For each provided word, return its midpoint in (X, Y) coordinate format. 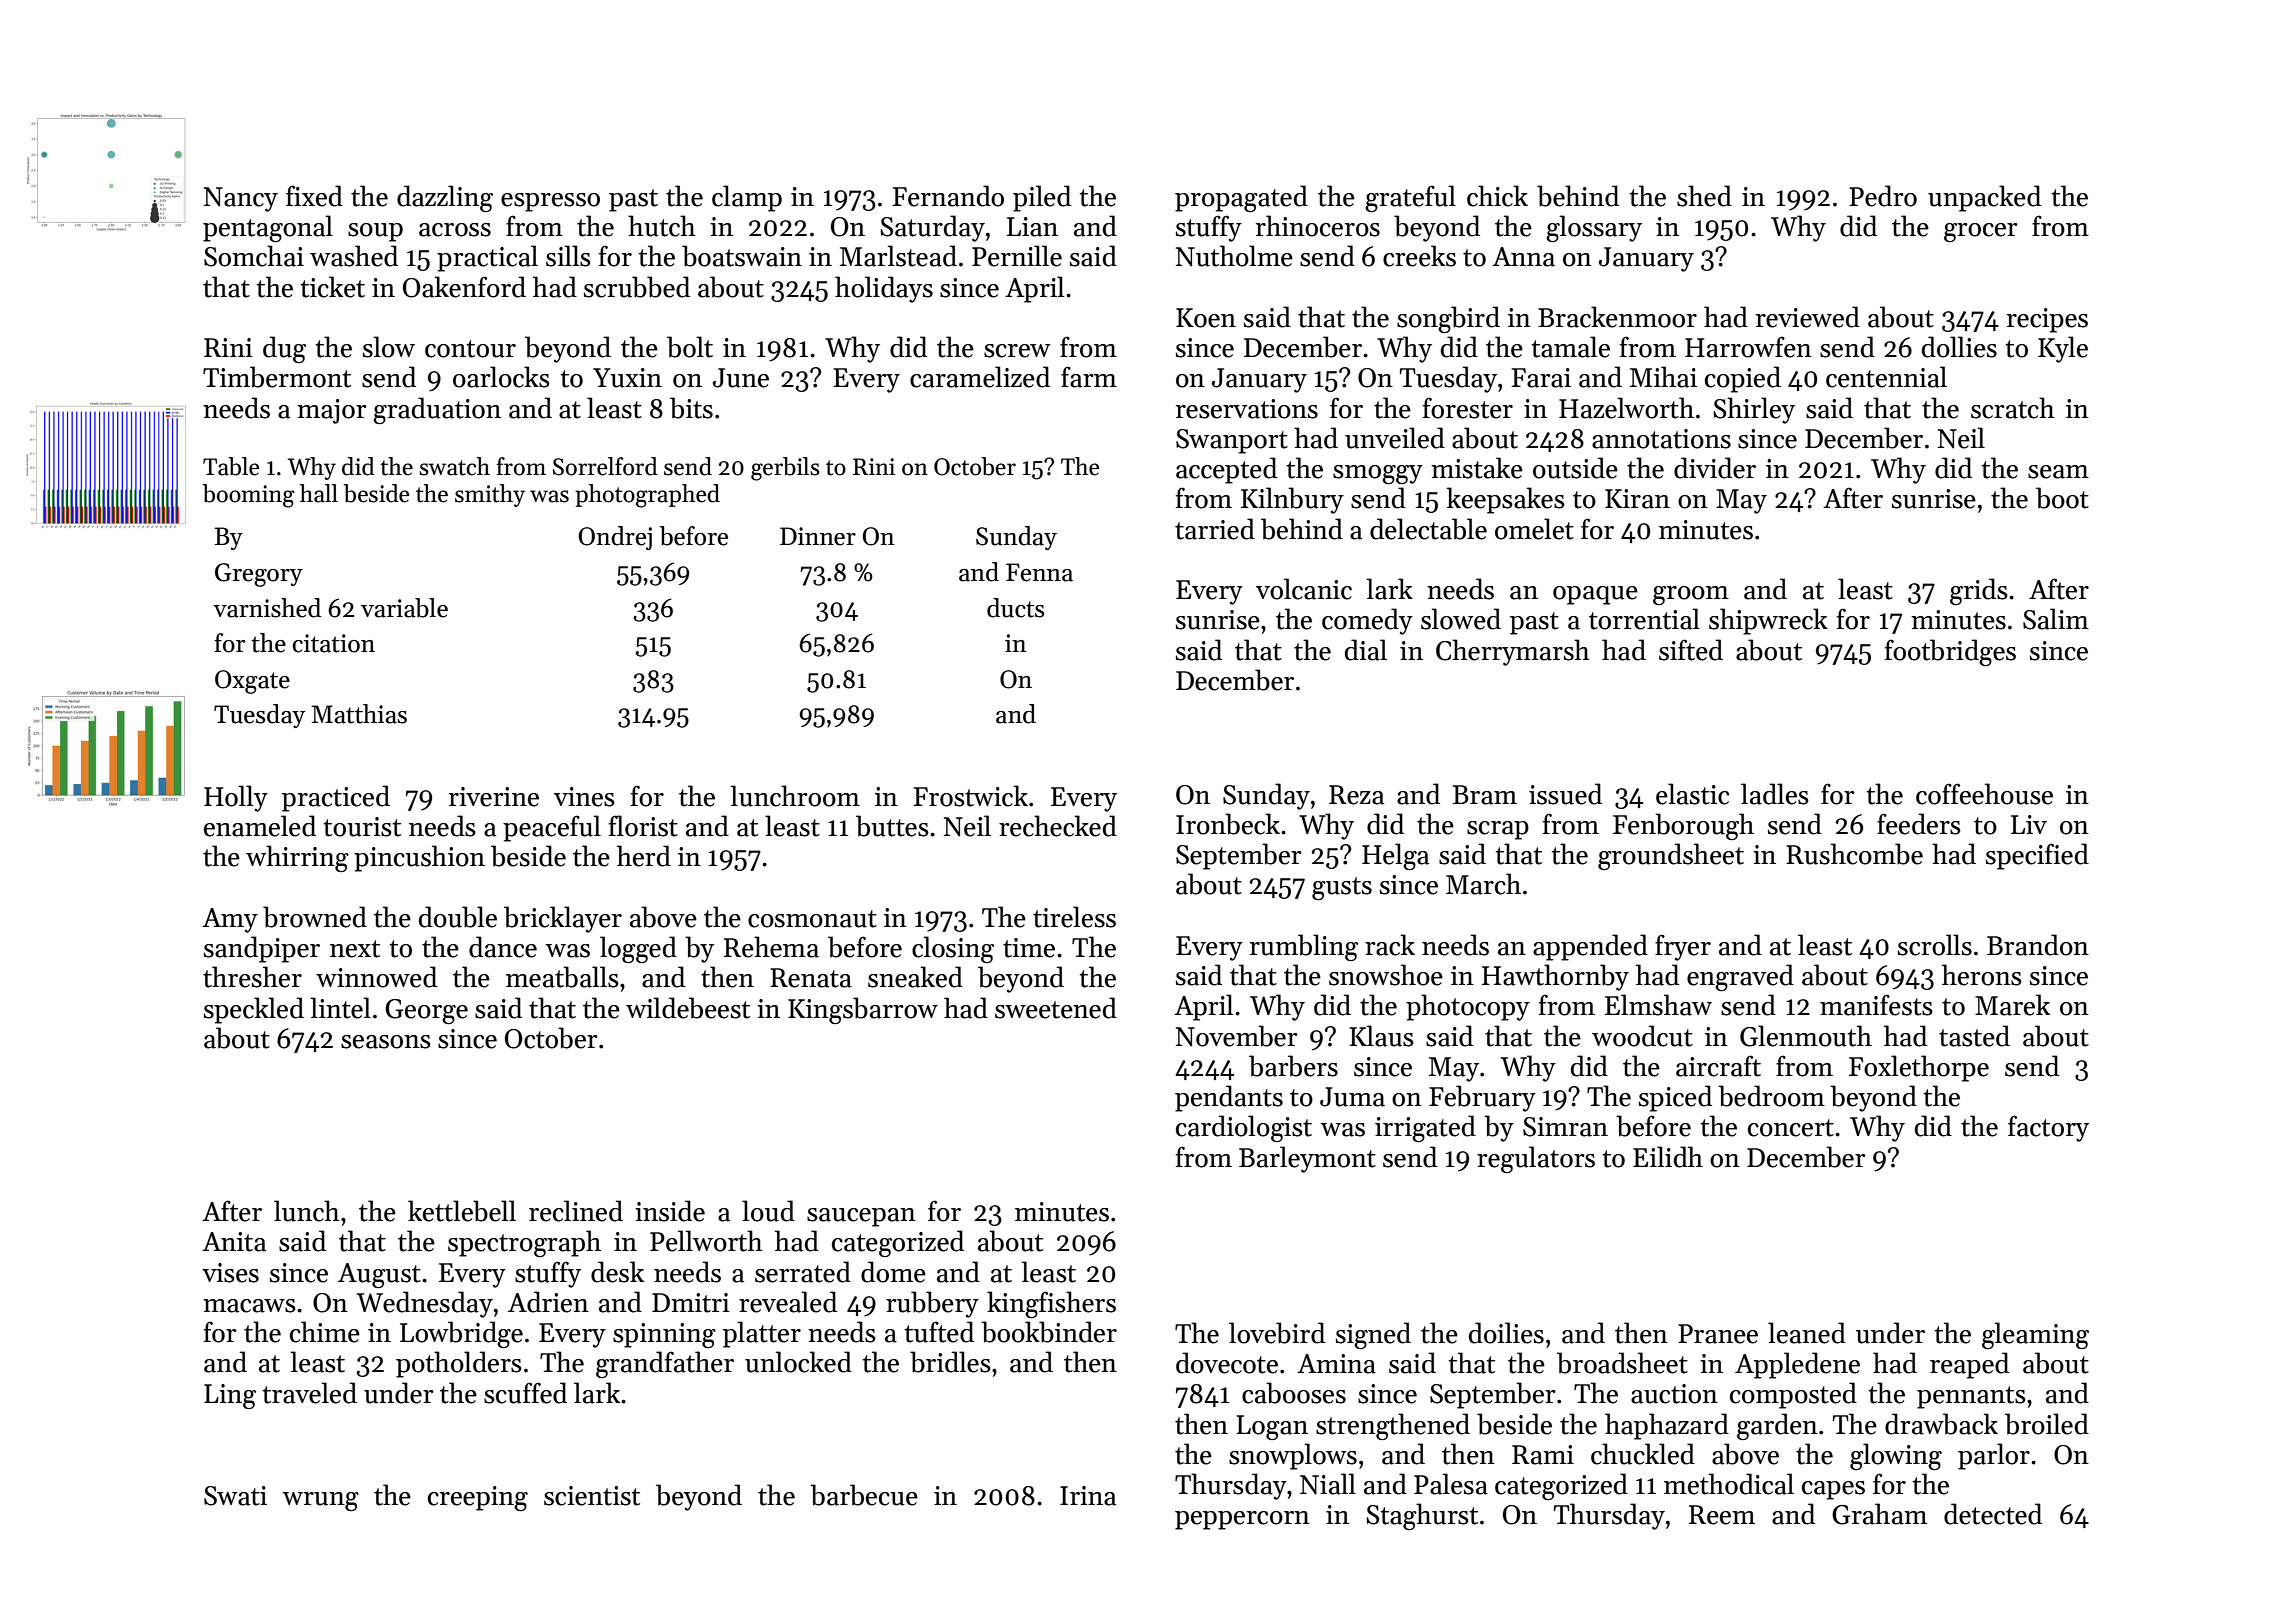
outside (1575, 468)
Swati (235, 1496)
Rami (1543, 1455)
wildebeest (688, 1008)
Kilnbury (1292, 500)
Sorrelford (605, 466)
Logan (1272, 1427)
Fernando (948, 196)
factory (2048, 1128)
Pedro (1883, 196)
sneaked (915, 977)
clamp (747, 198)
